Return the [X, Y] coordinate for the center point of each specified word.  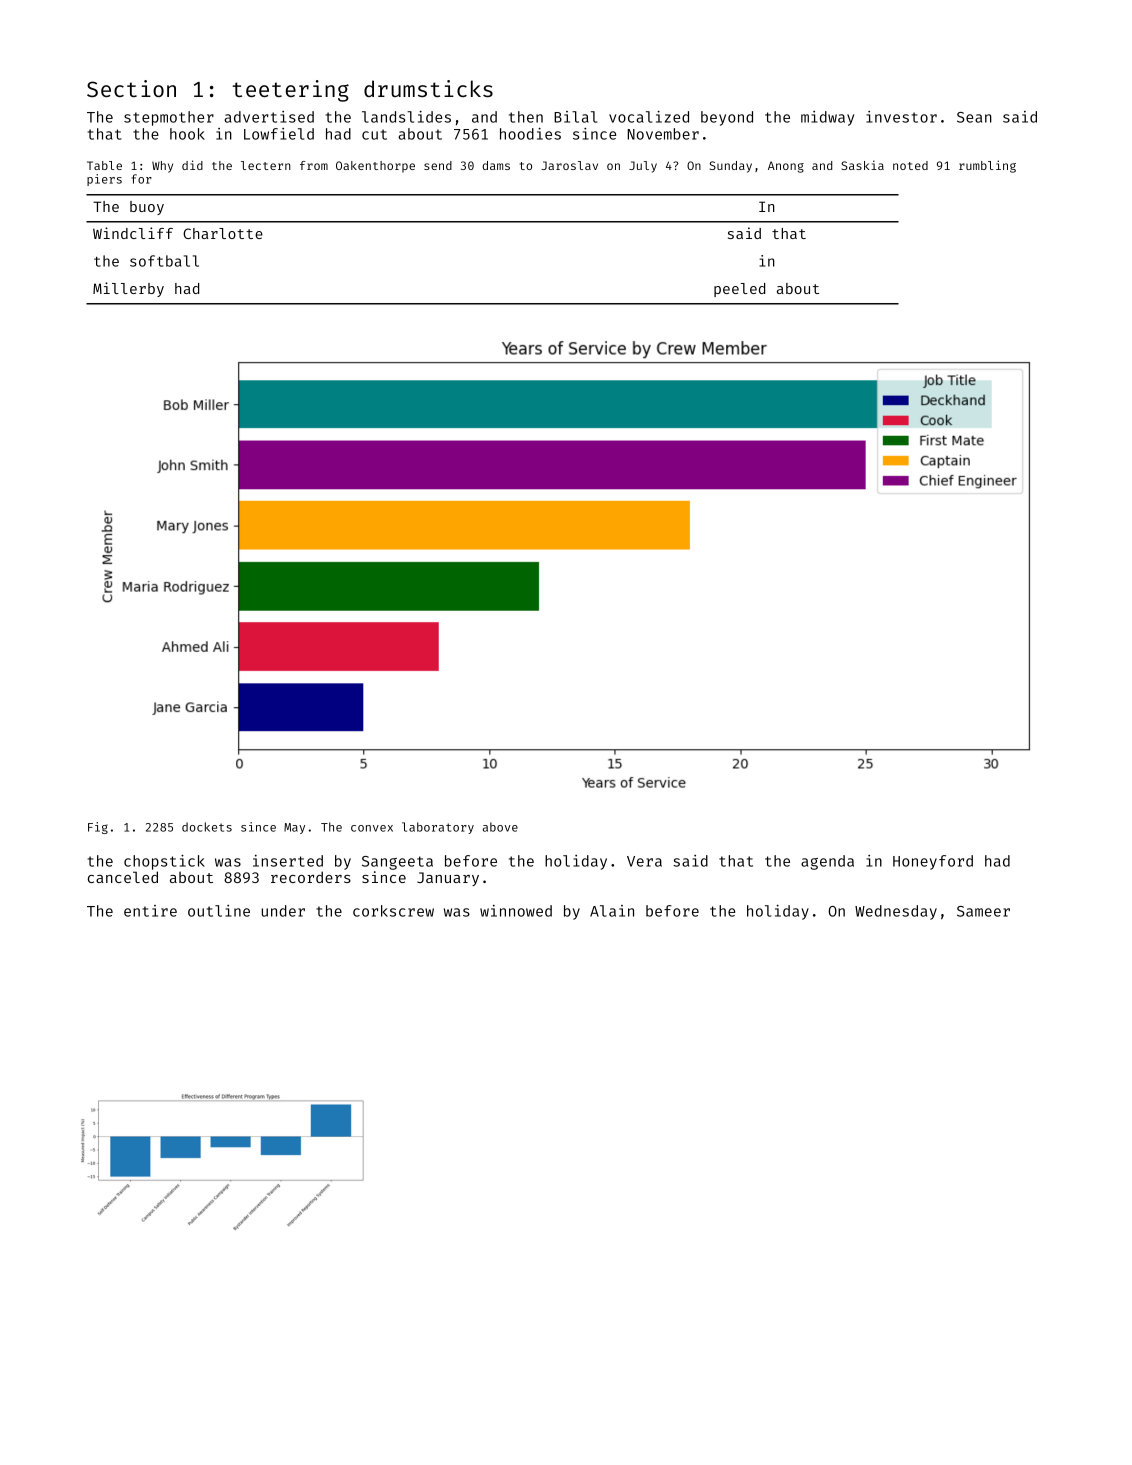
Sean [974, 117]
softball [164, 261]
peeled [739, 290]
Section [131, 88]
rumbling [987, 166]
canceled [123, 877]
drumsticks [428, 88]
